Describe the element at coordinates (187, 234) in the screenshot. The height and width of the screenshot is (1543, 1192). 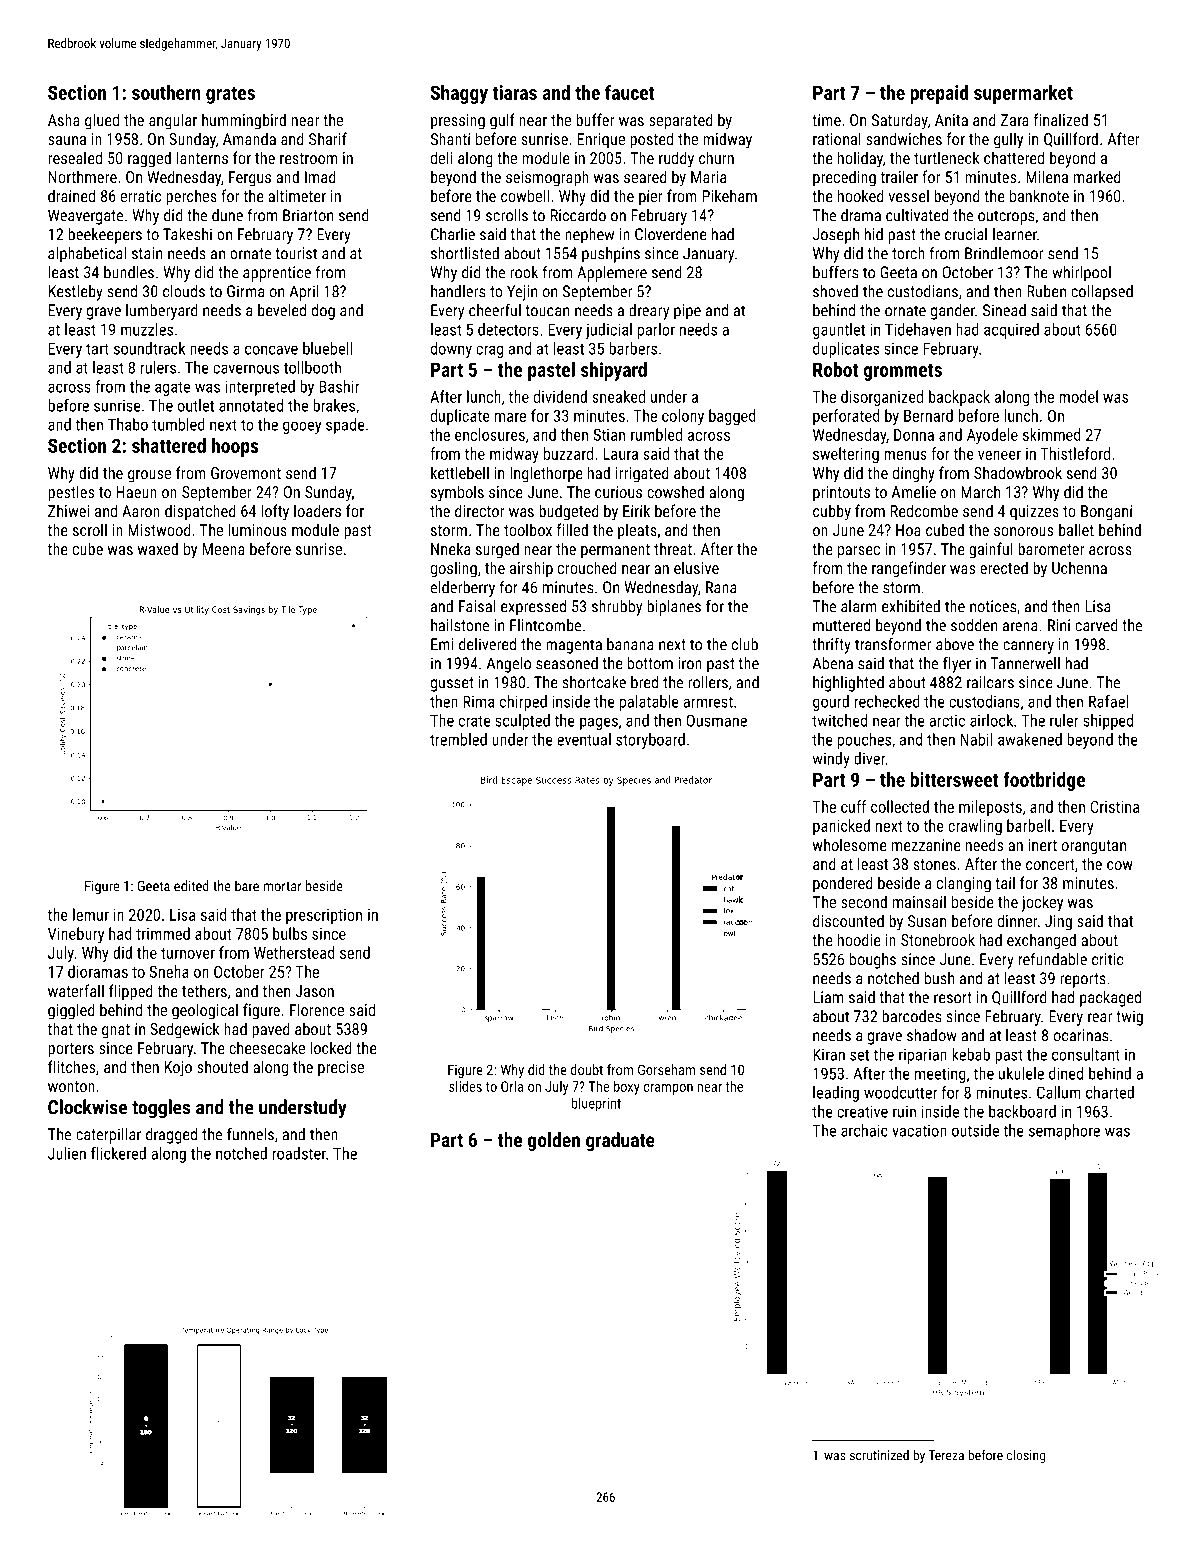
I see `Takeshi` at that location.
